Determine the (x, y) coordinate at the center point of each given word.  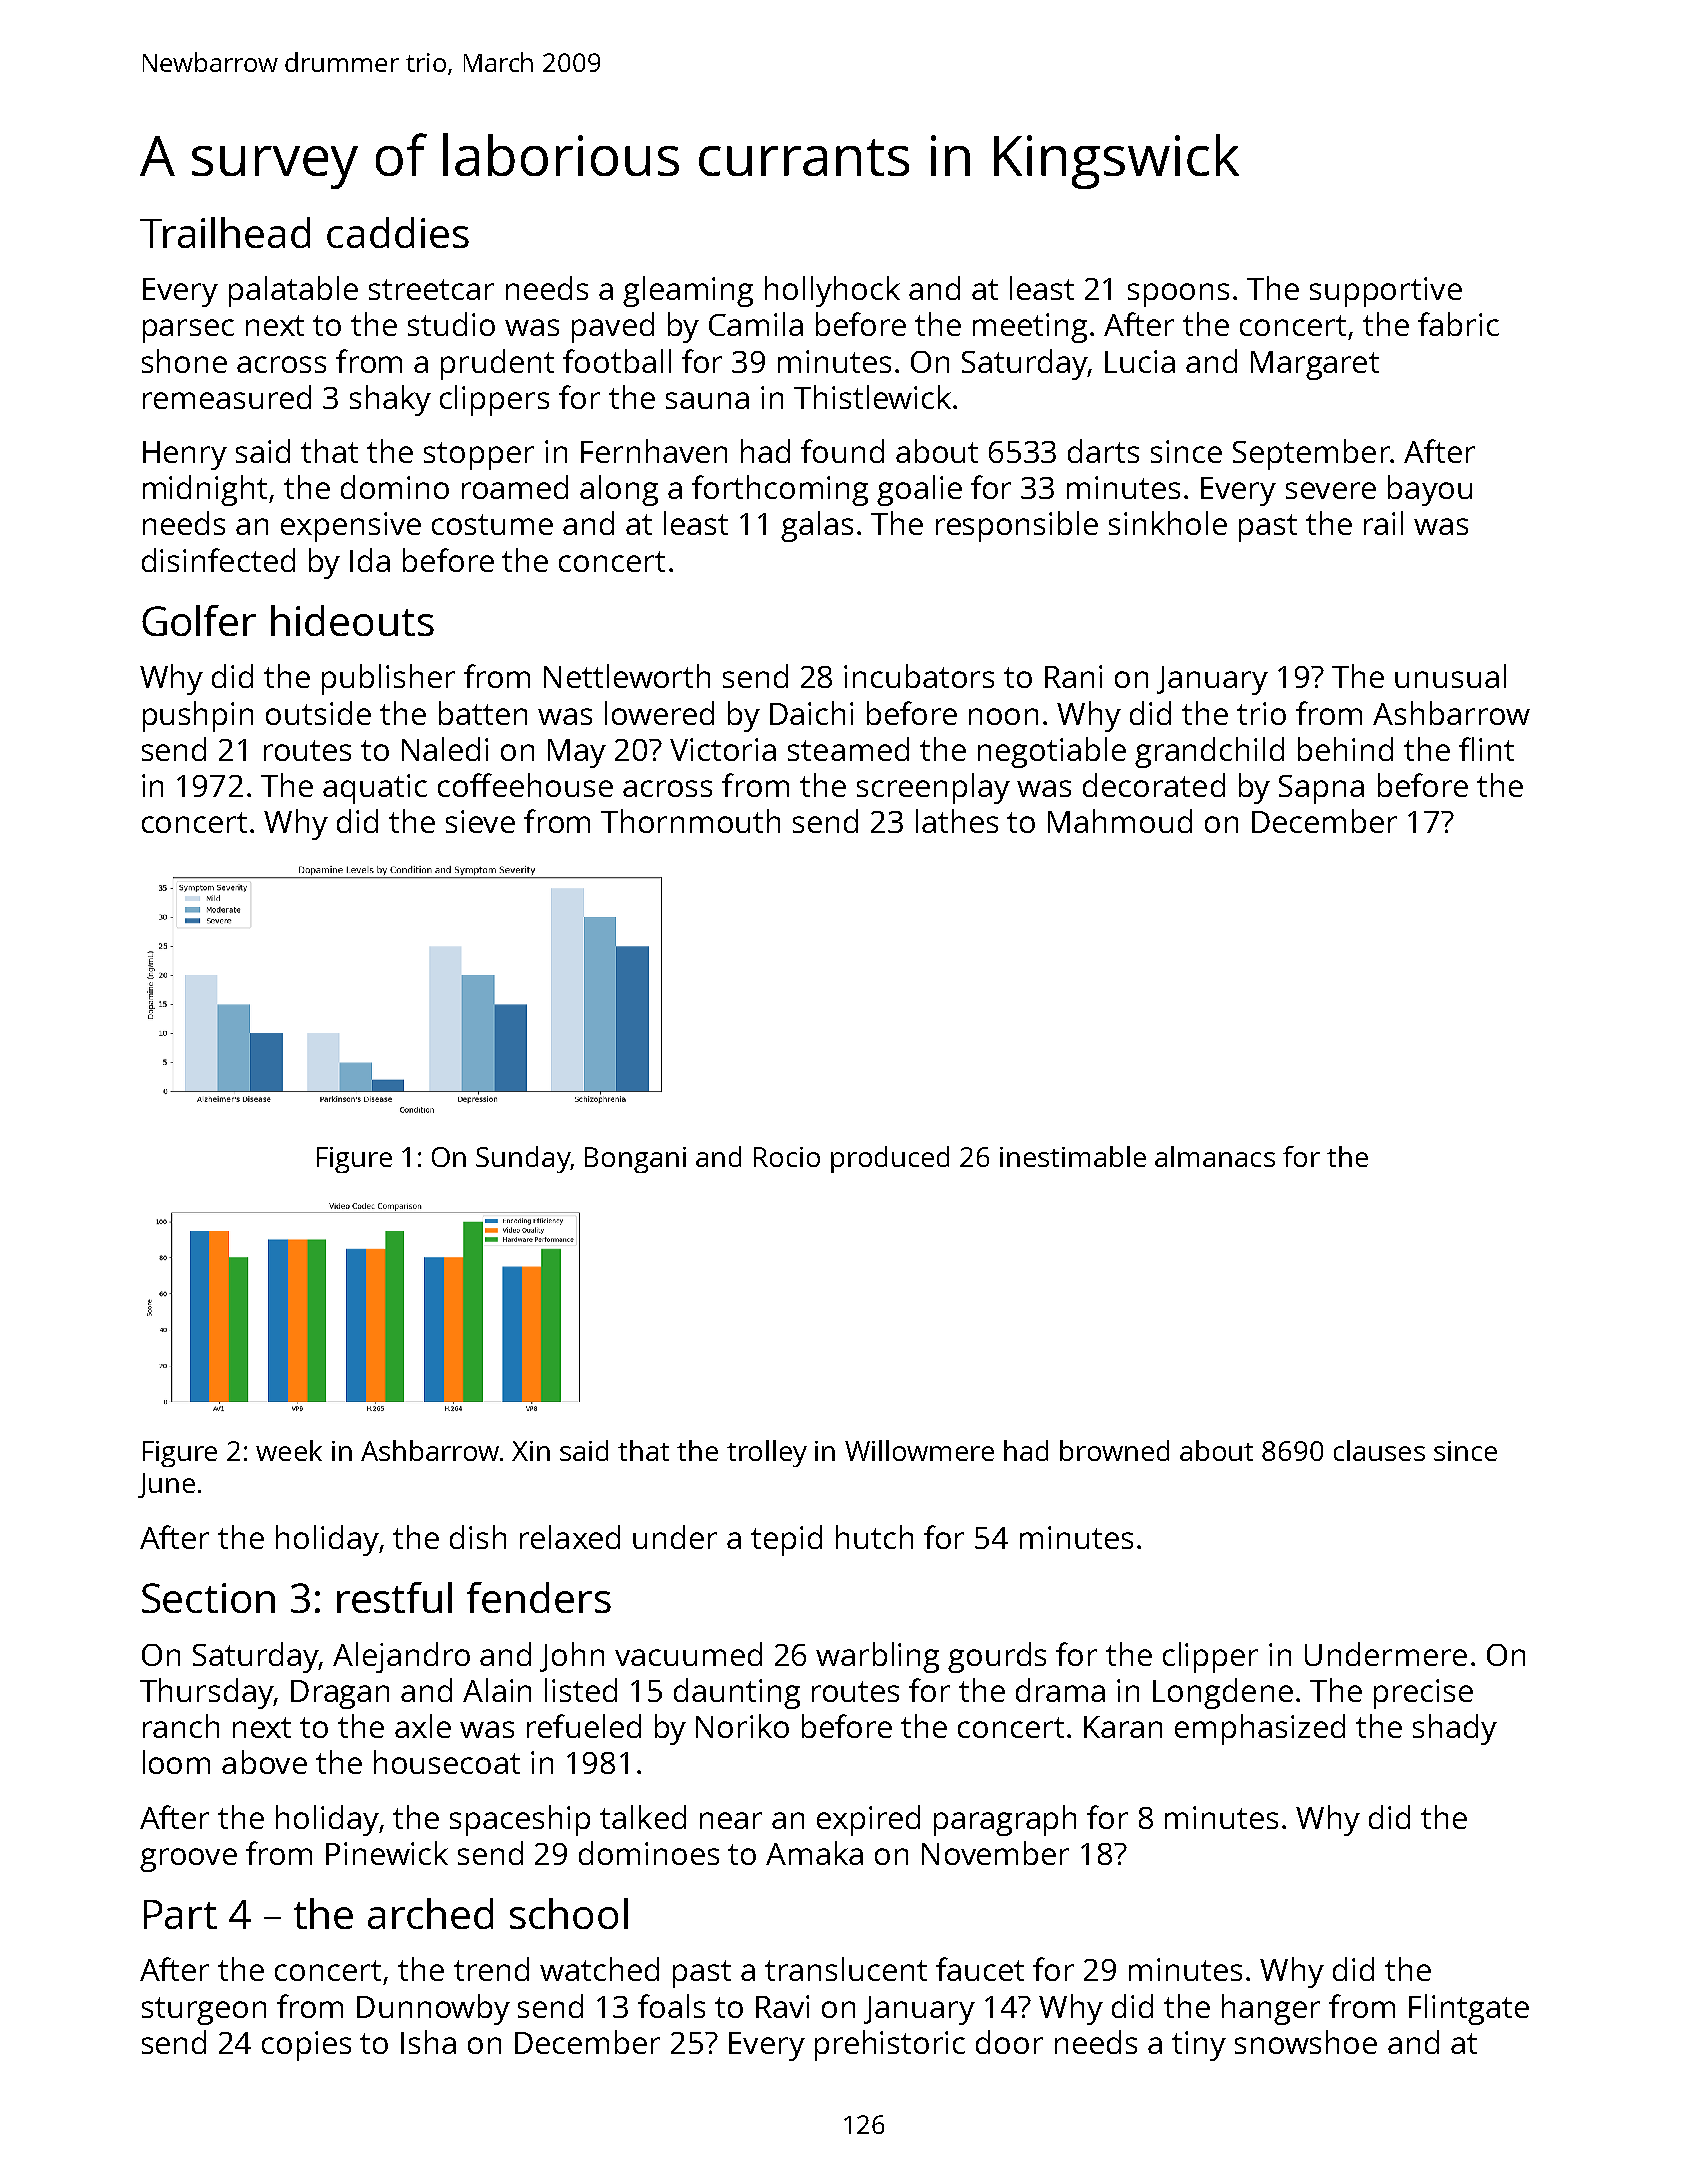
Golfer (199, 620)
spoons (1178, 295)
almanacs (1215, 1156)
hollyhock (832, 291)
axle (423, 1726)
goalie (919, 490)
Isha (428, 2042)
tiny (1199, 2046)
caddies (398, 232)
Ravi (782, 2006)
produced (890, 1159)
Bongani (635, 1160)
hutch (874, 1537)
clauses (1379, 1450)
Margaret (1315, 365)
